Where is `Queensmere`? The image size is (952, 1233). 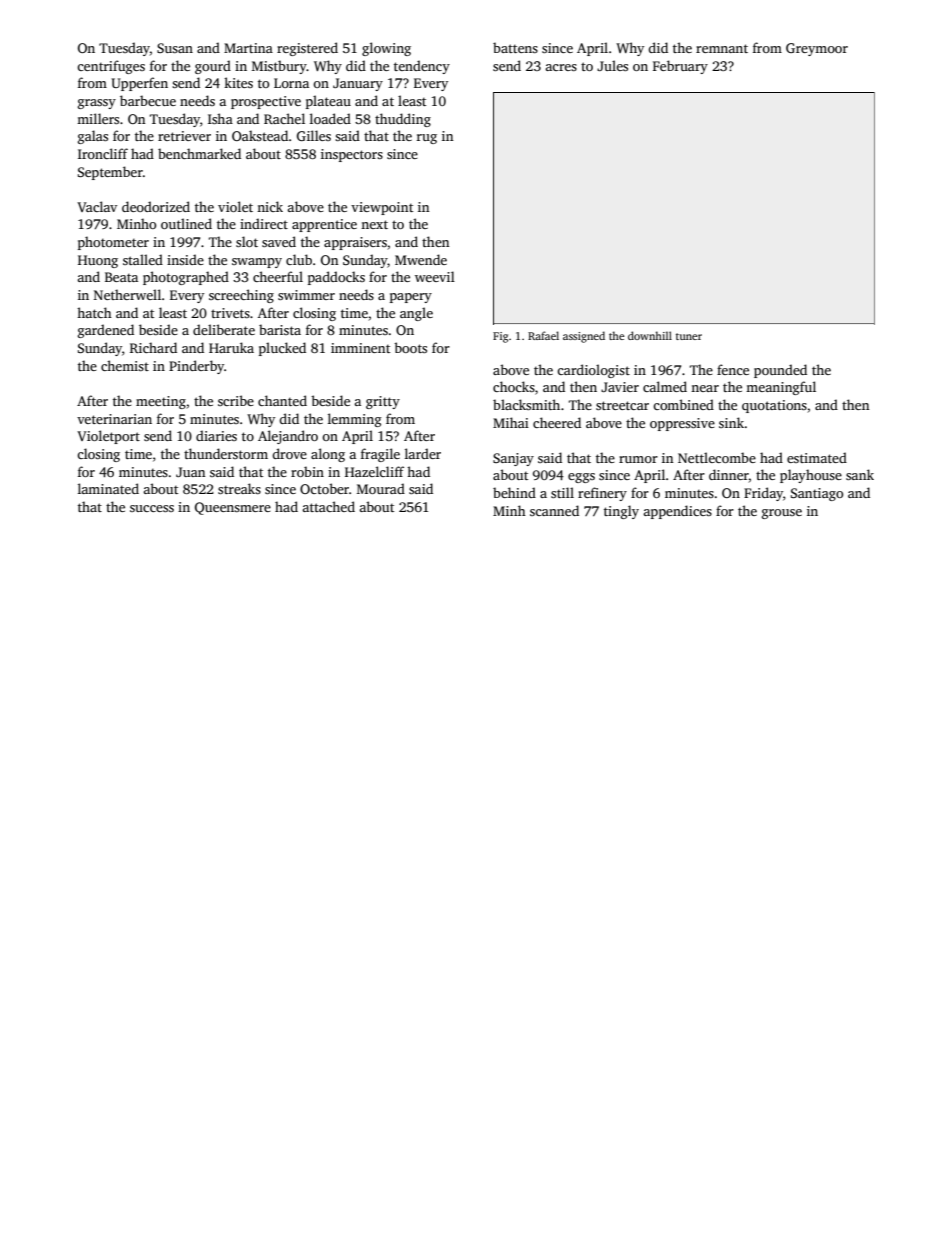
Queensmere is located at coordinates (233, 508).
